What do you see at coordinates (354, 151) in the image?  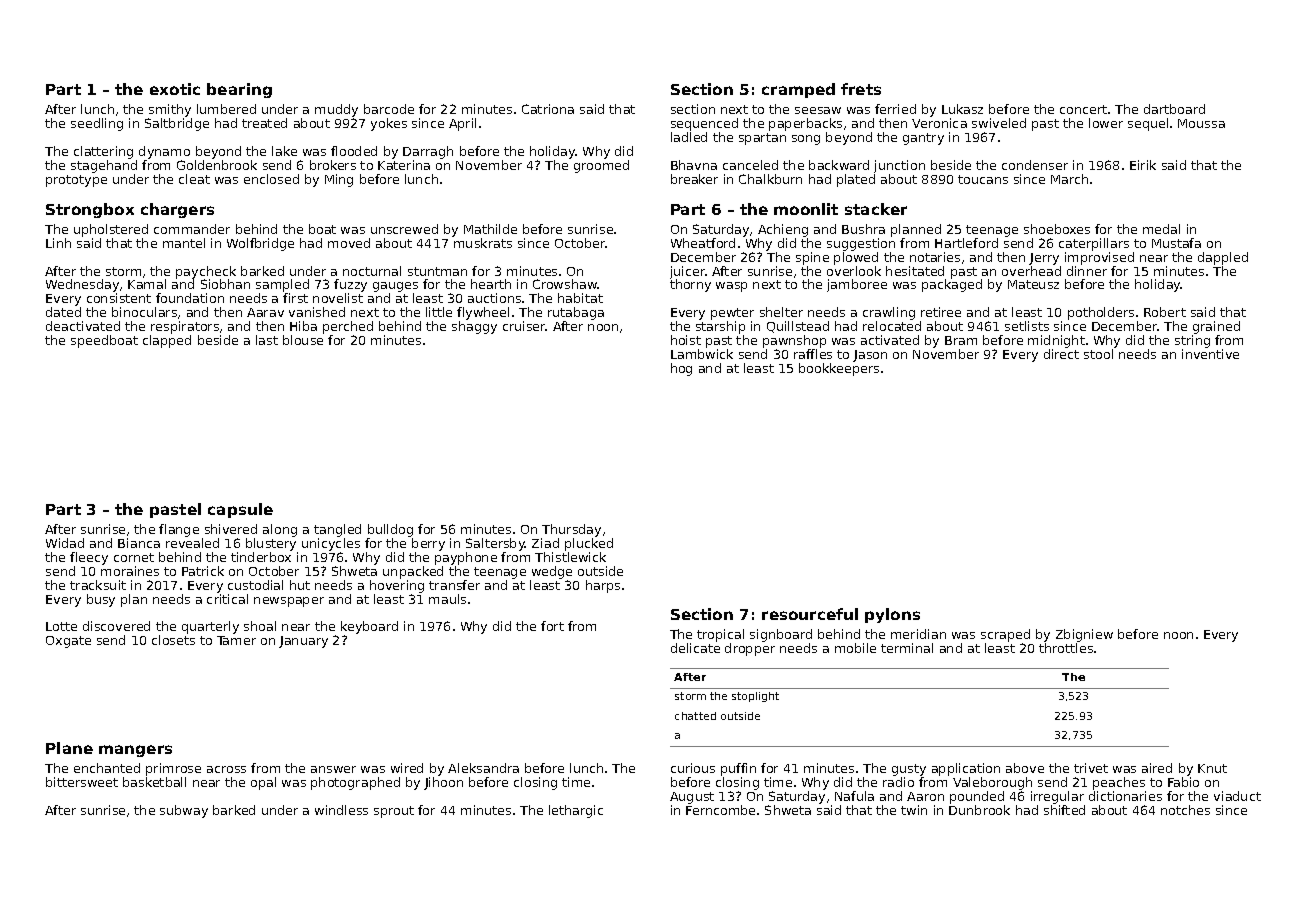 I see `flooded` at bounding box center [354, 151].
